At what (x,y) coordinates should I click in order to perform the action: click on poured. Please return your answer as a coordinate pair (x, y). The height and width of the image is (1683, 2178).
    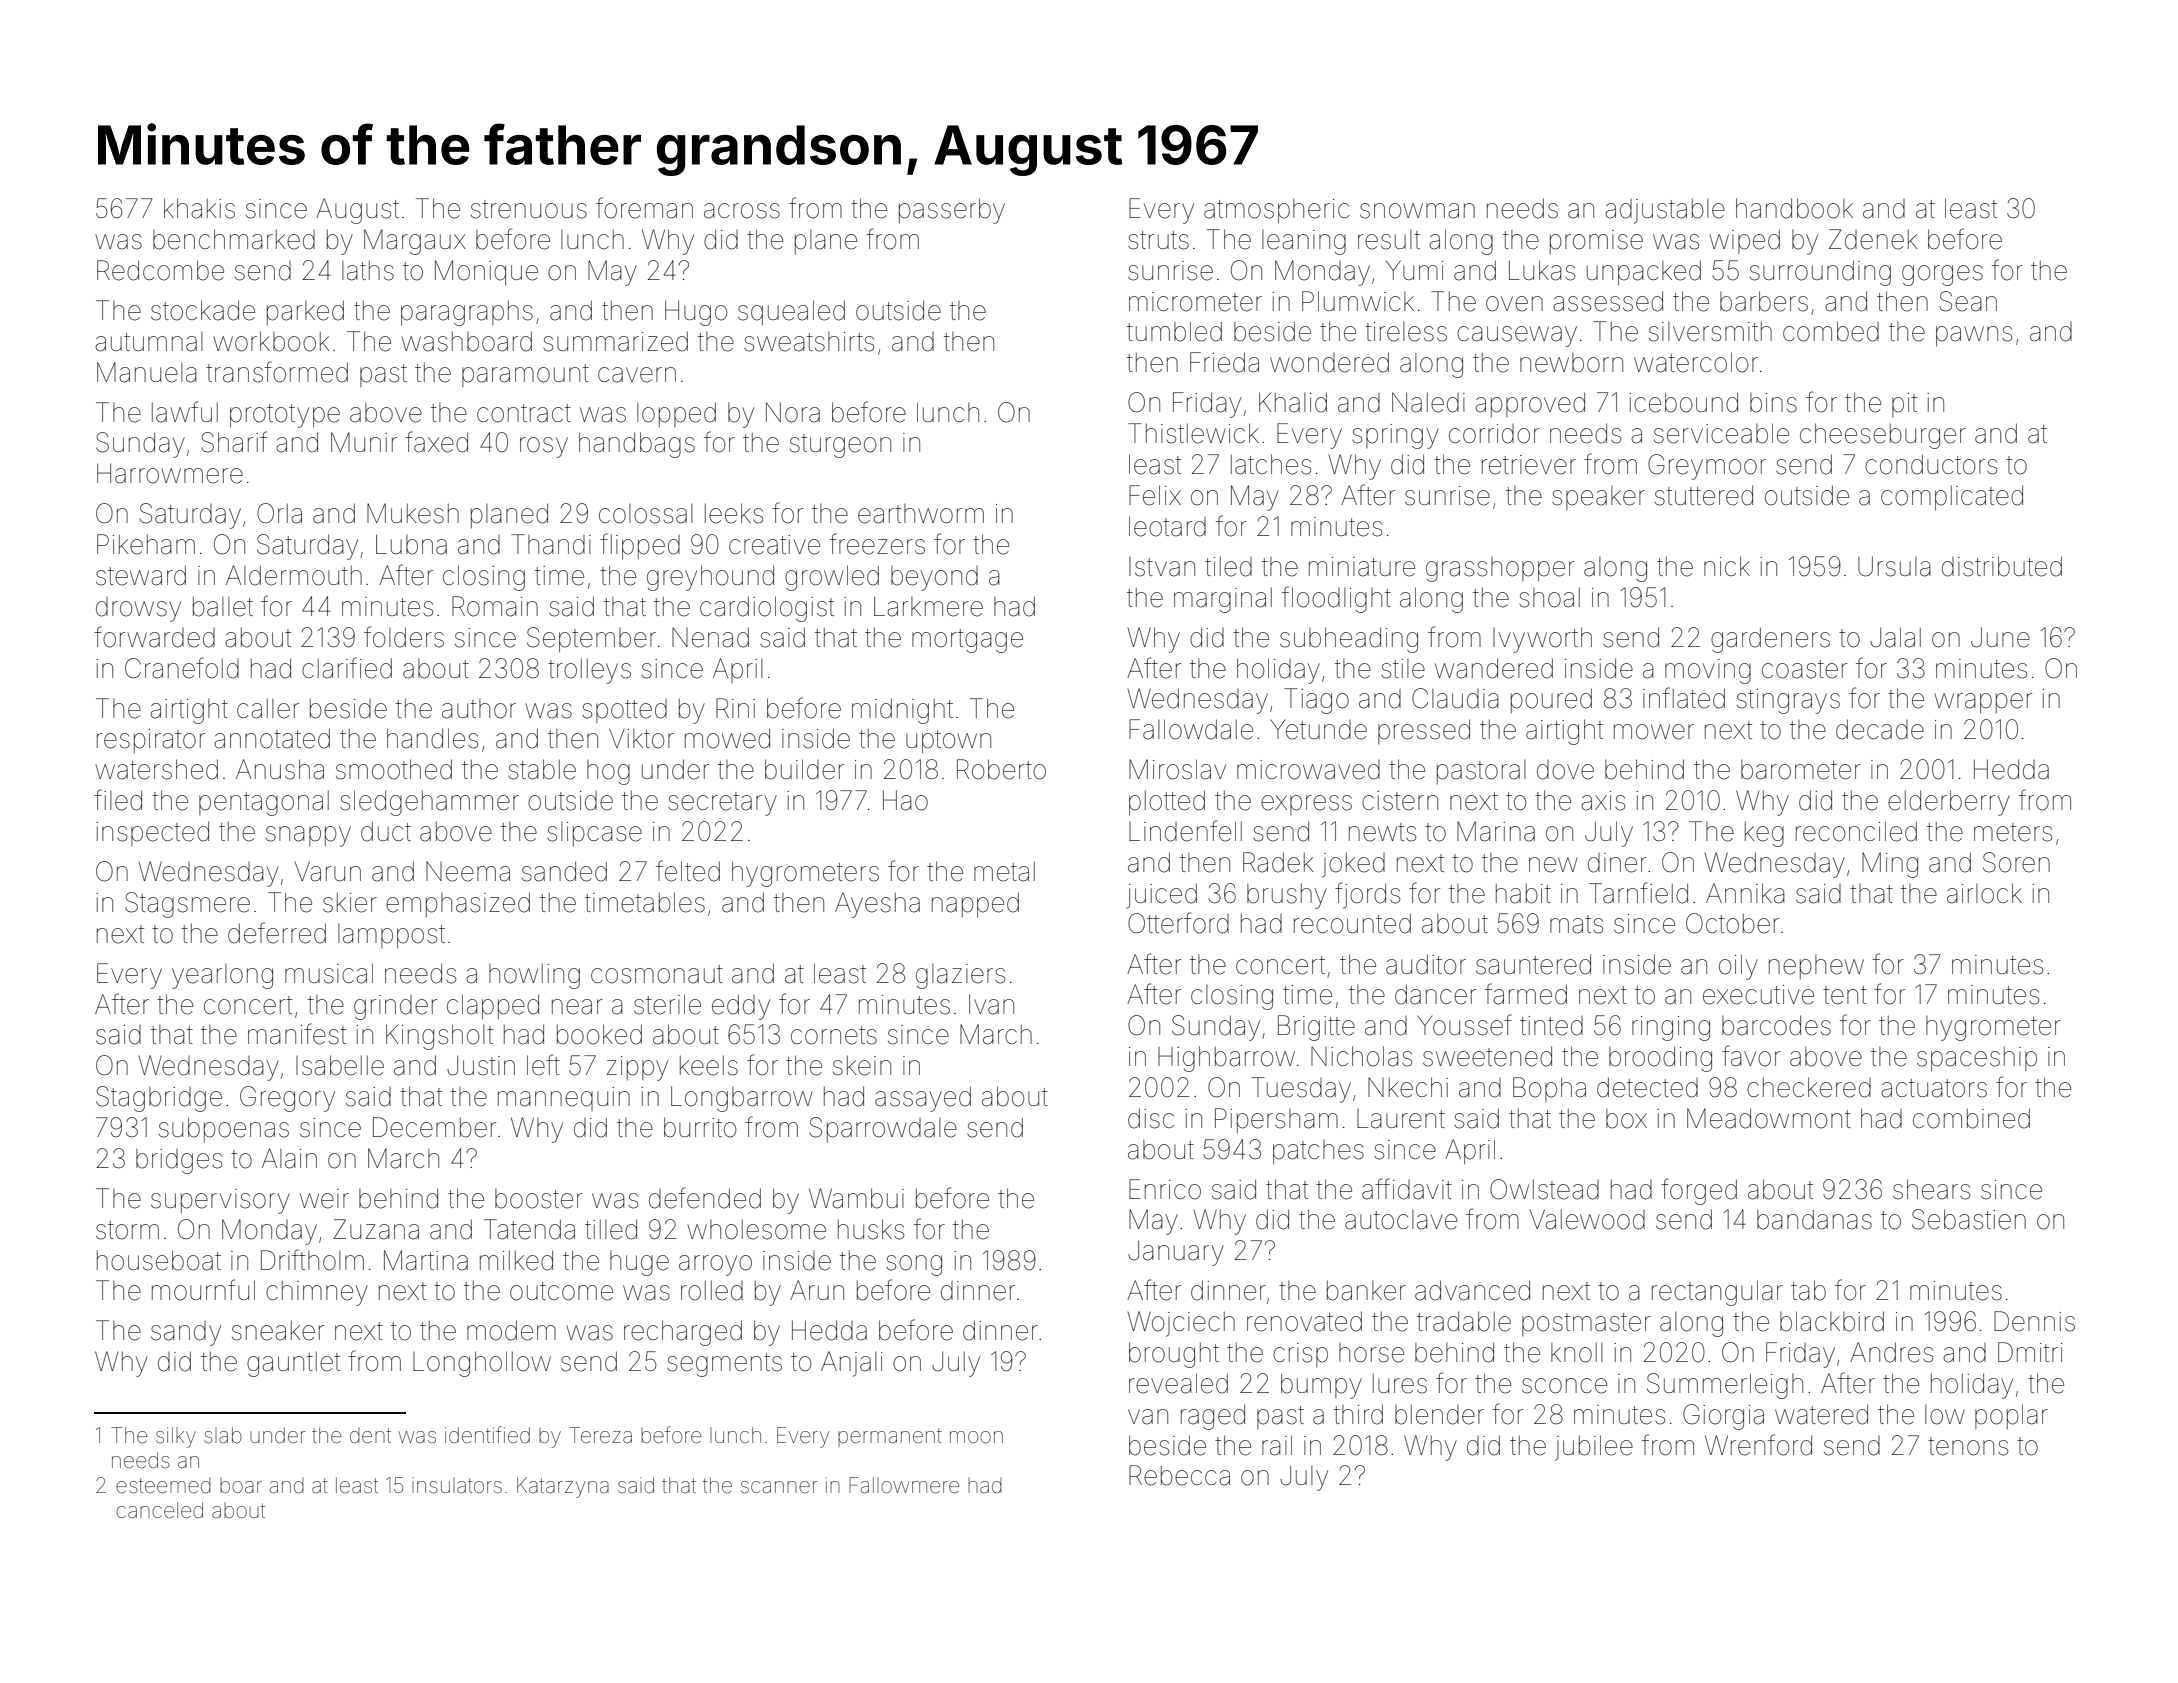
    Looking at the image, I should click on (1551, 700).
